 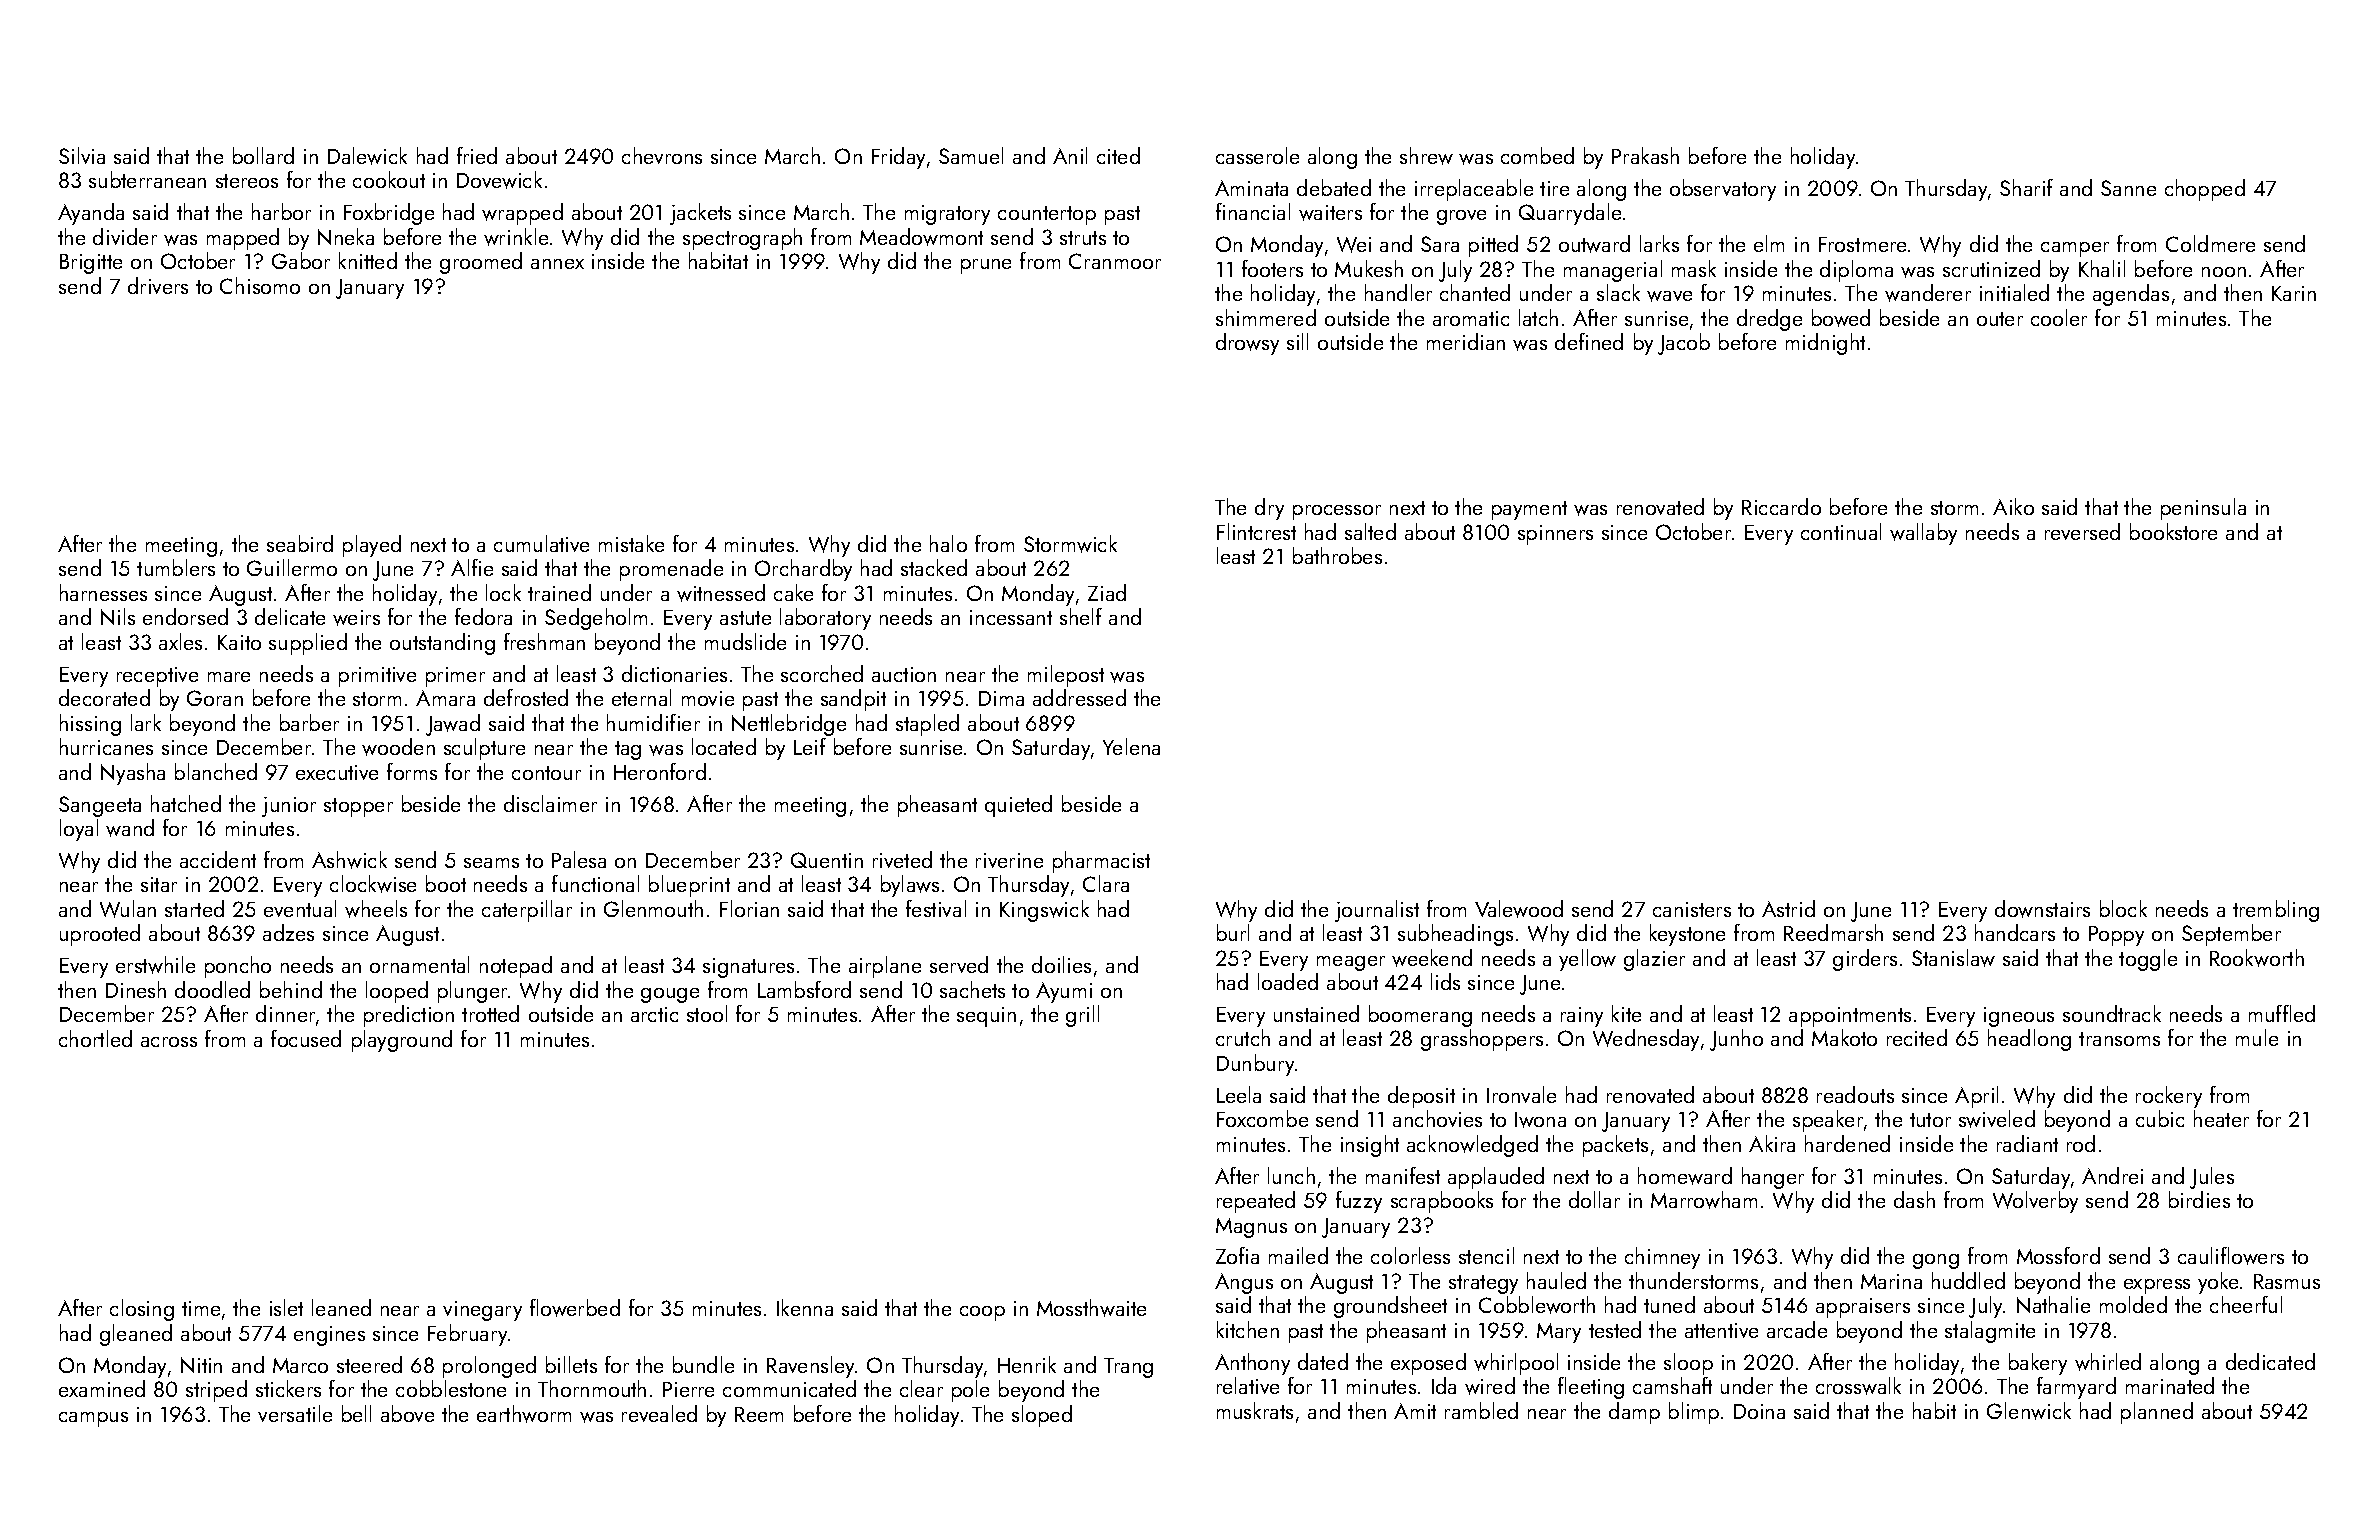 What do you see at coordinates (2128, 188) in the screenshot?
I see `Sanne` at bounding box center [2128, 188].
